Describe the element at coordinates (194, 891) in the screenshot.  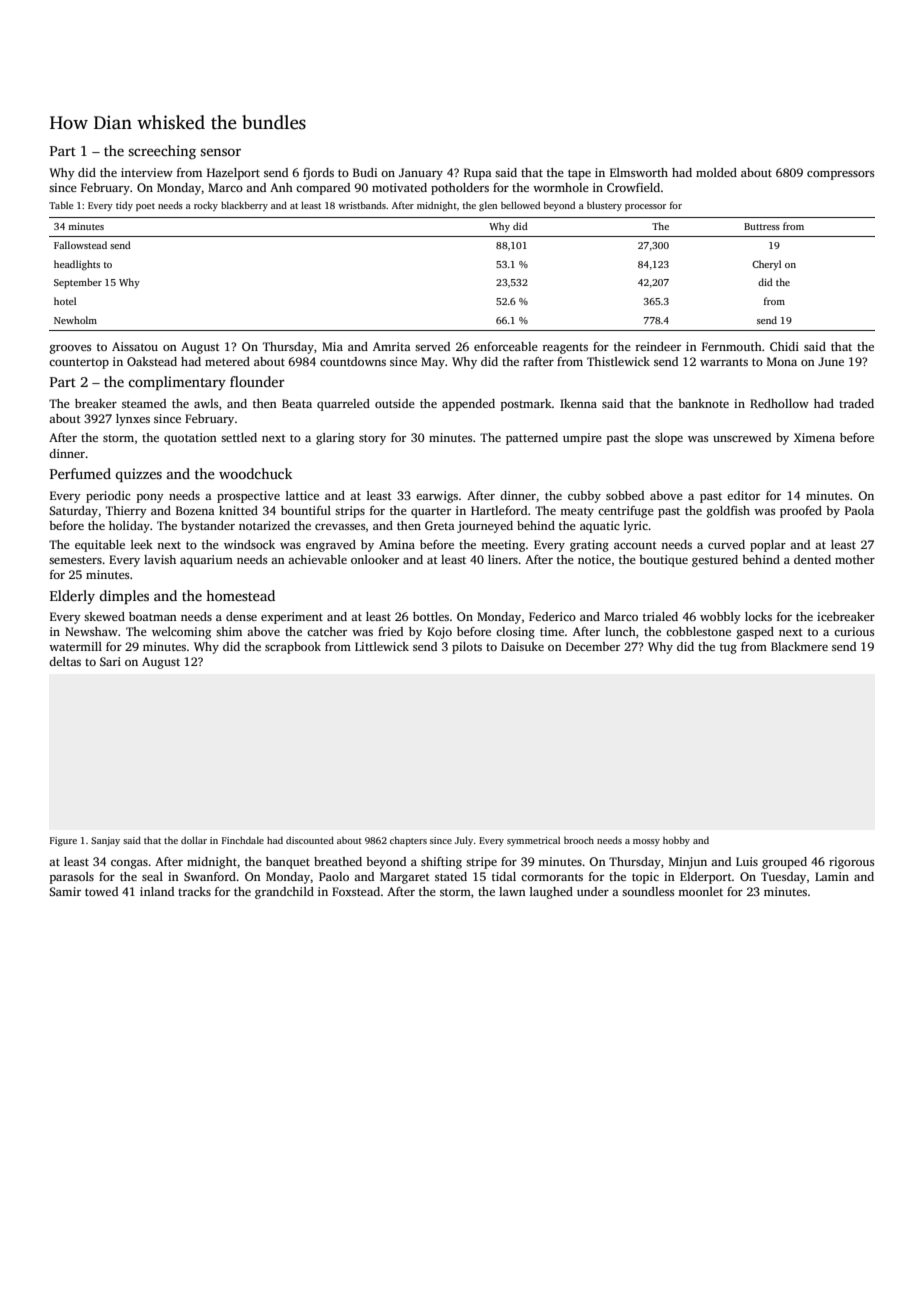
I see `tracks` at that location.
